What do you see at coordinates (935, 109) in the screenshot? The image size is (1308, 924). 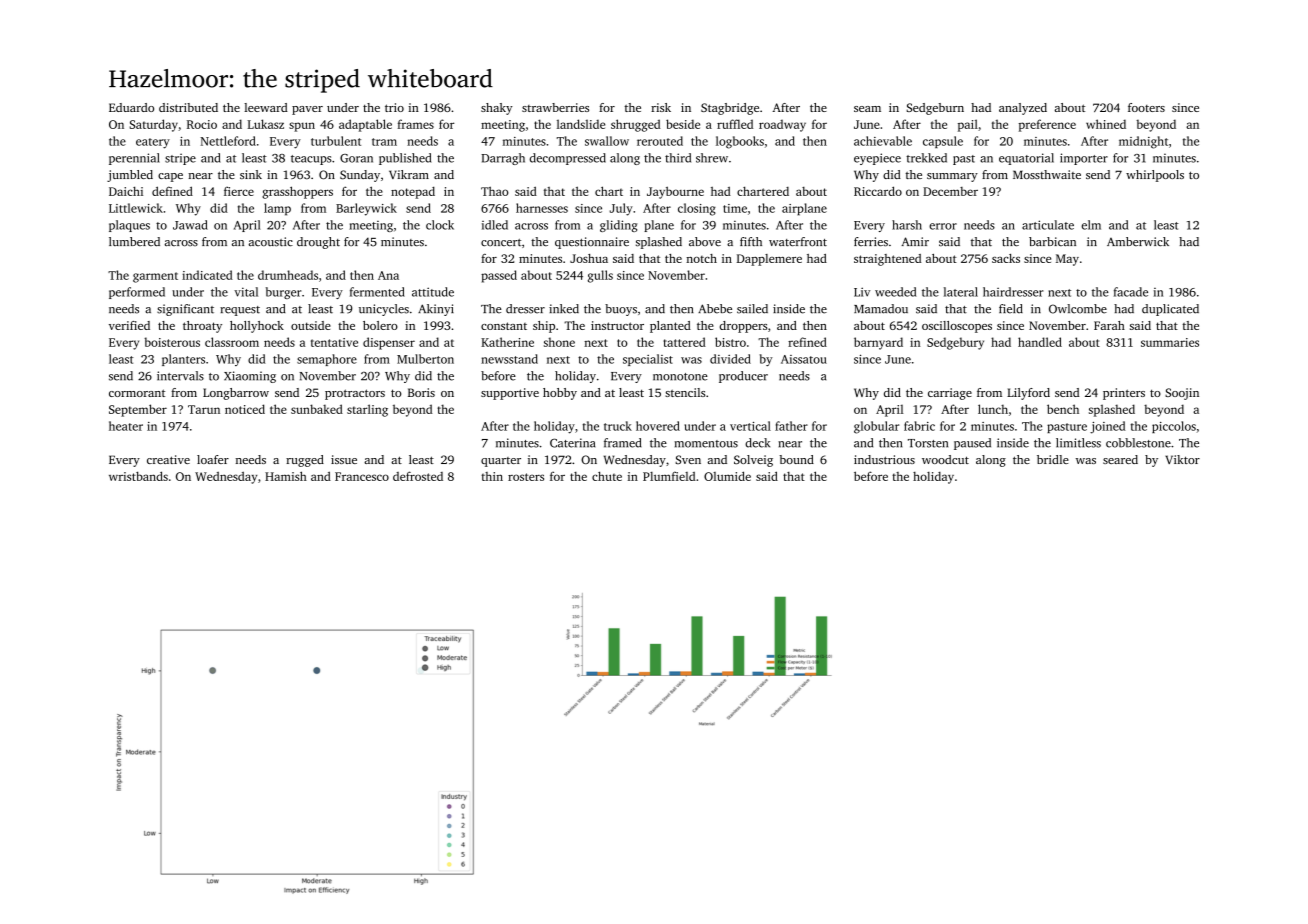 I see `Sedgeburn` at bounding box center [935, 109].
